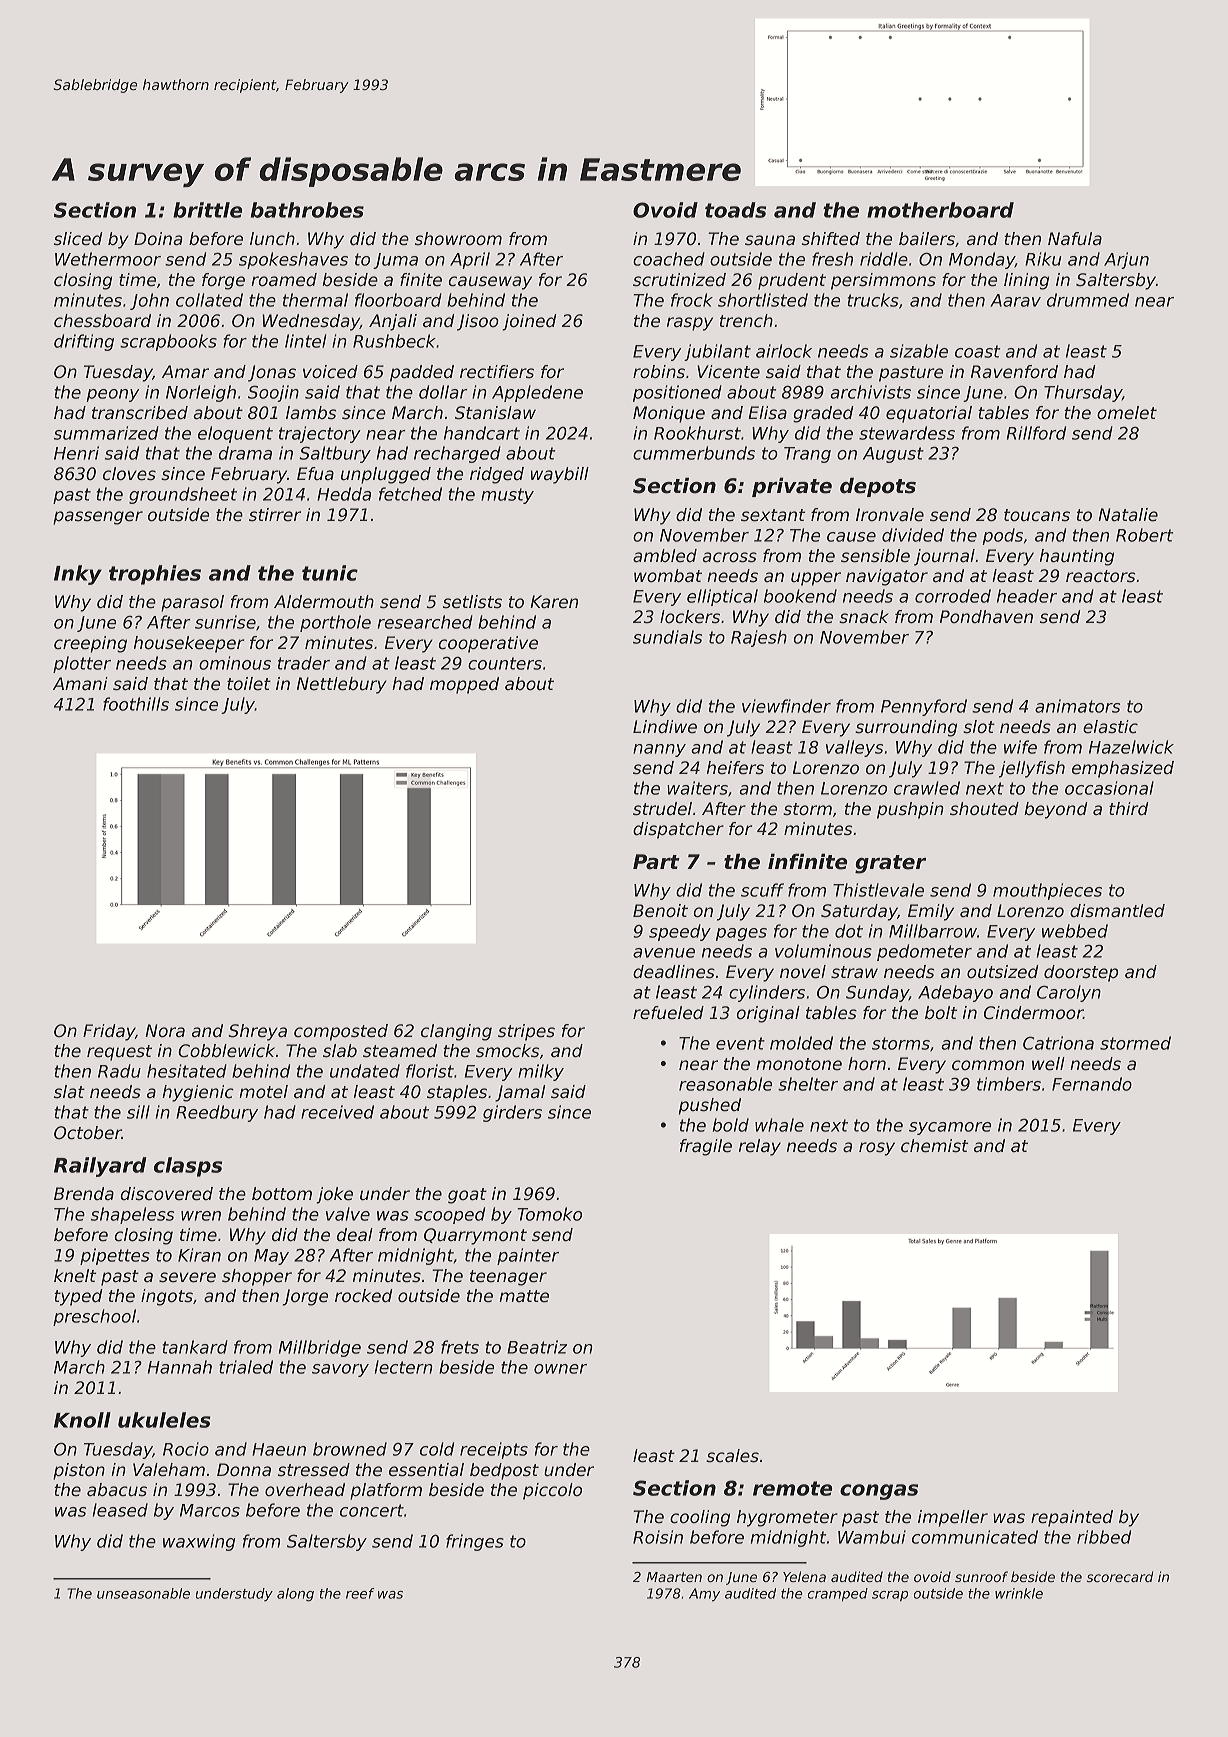 The width and height of the screenshot is (1228, 1737). I want to click on sliced, so click(78, 239).
